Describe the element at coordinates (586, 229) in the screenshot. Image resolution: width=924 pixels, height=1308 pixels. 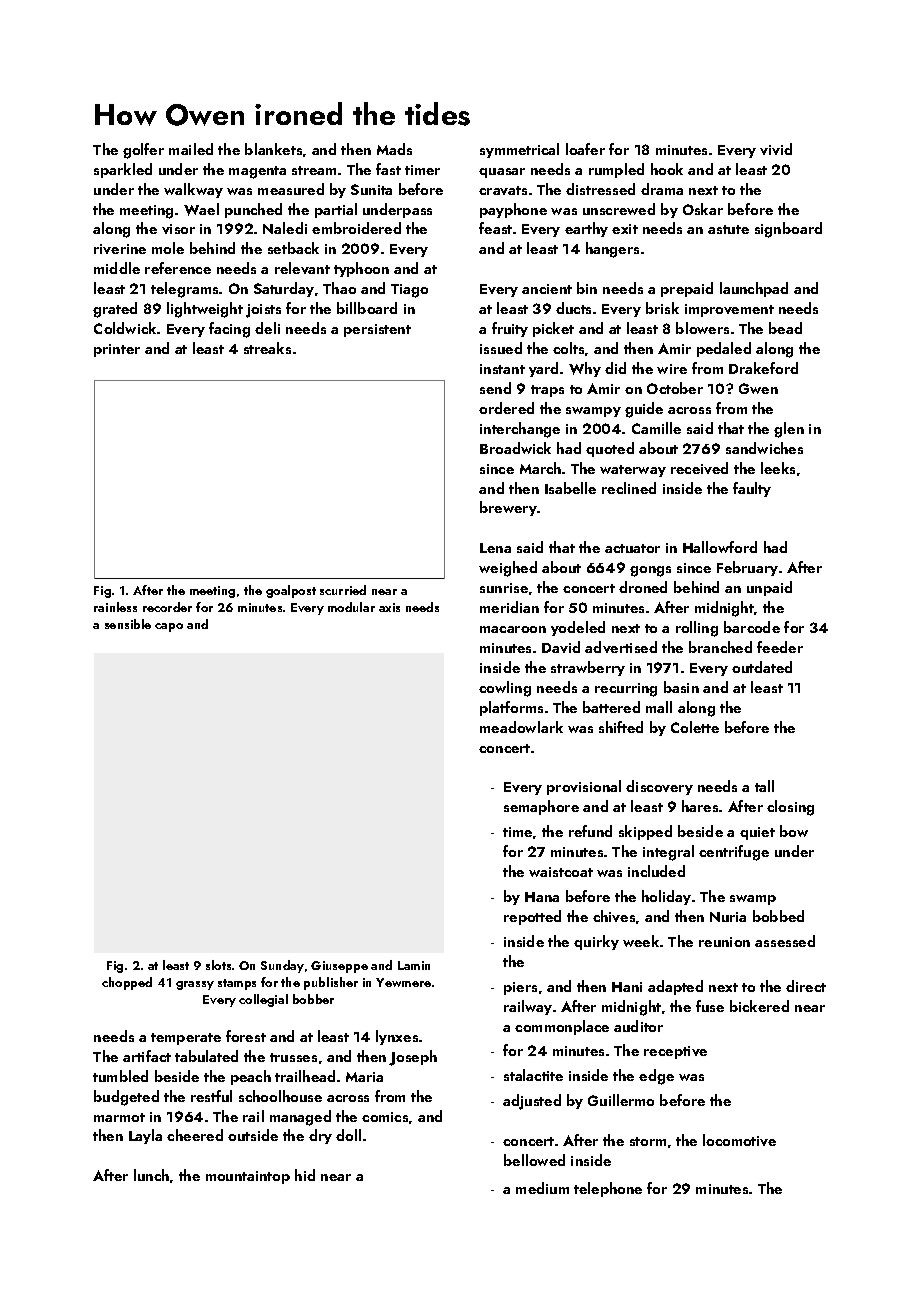
I see `earthy` at that location.
